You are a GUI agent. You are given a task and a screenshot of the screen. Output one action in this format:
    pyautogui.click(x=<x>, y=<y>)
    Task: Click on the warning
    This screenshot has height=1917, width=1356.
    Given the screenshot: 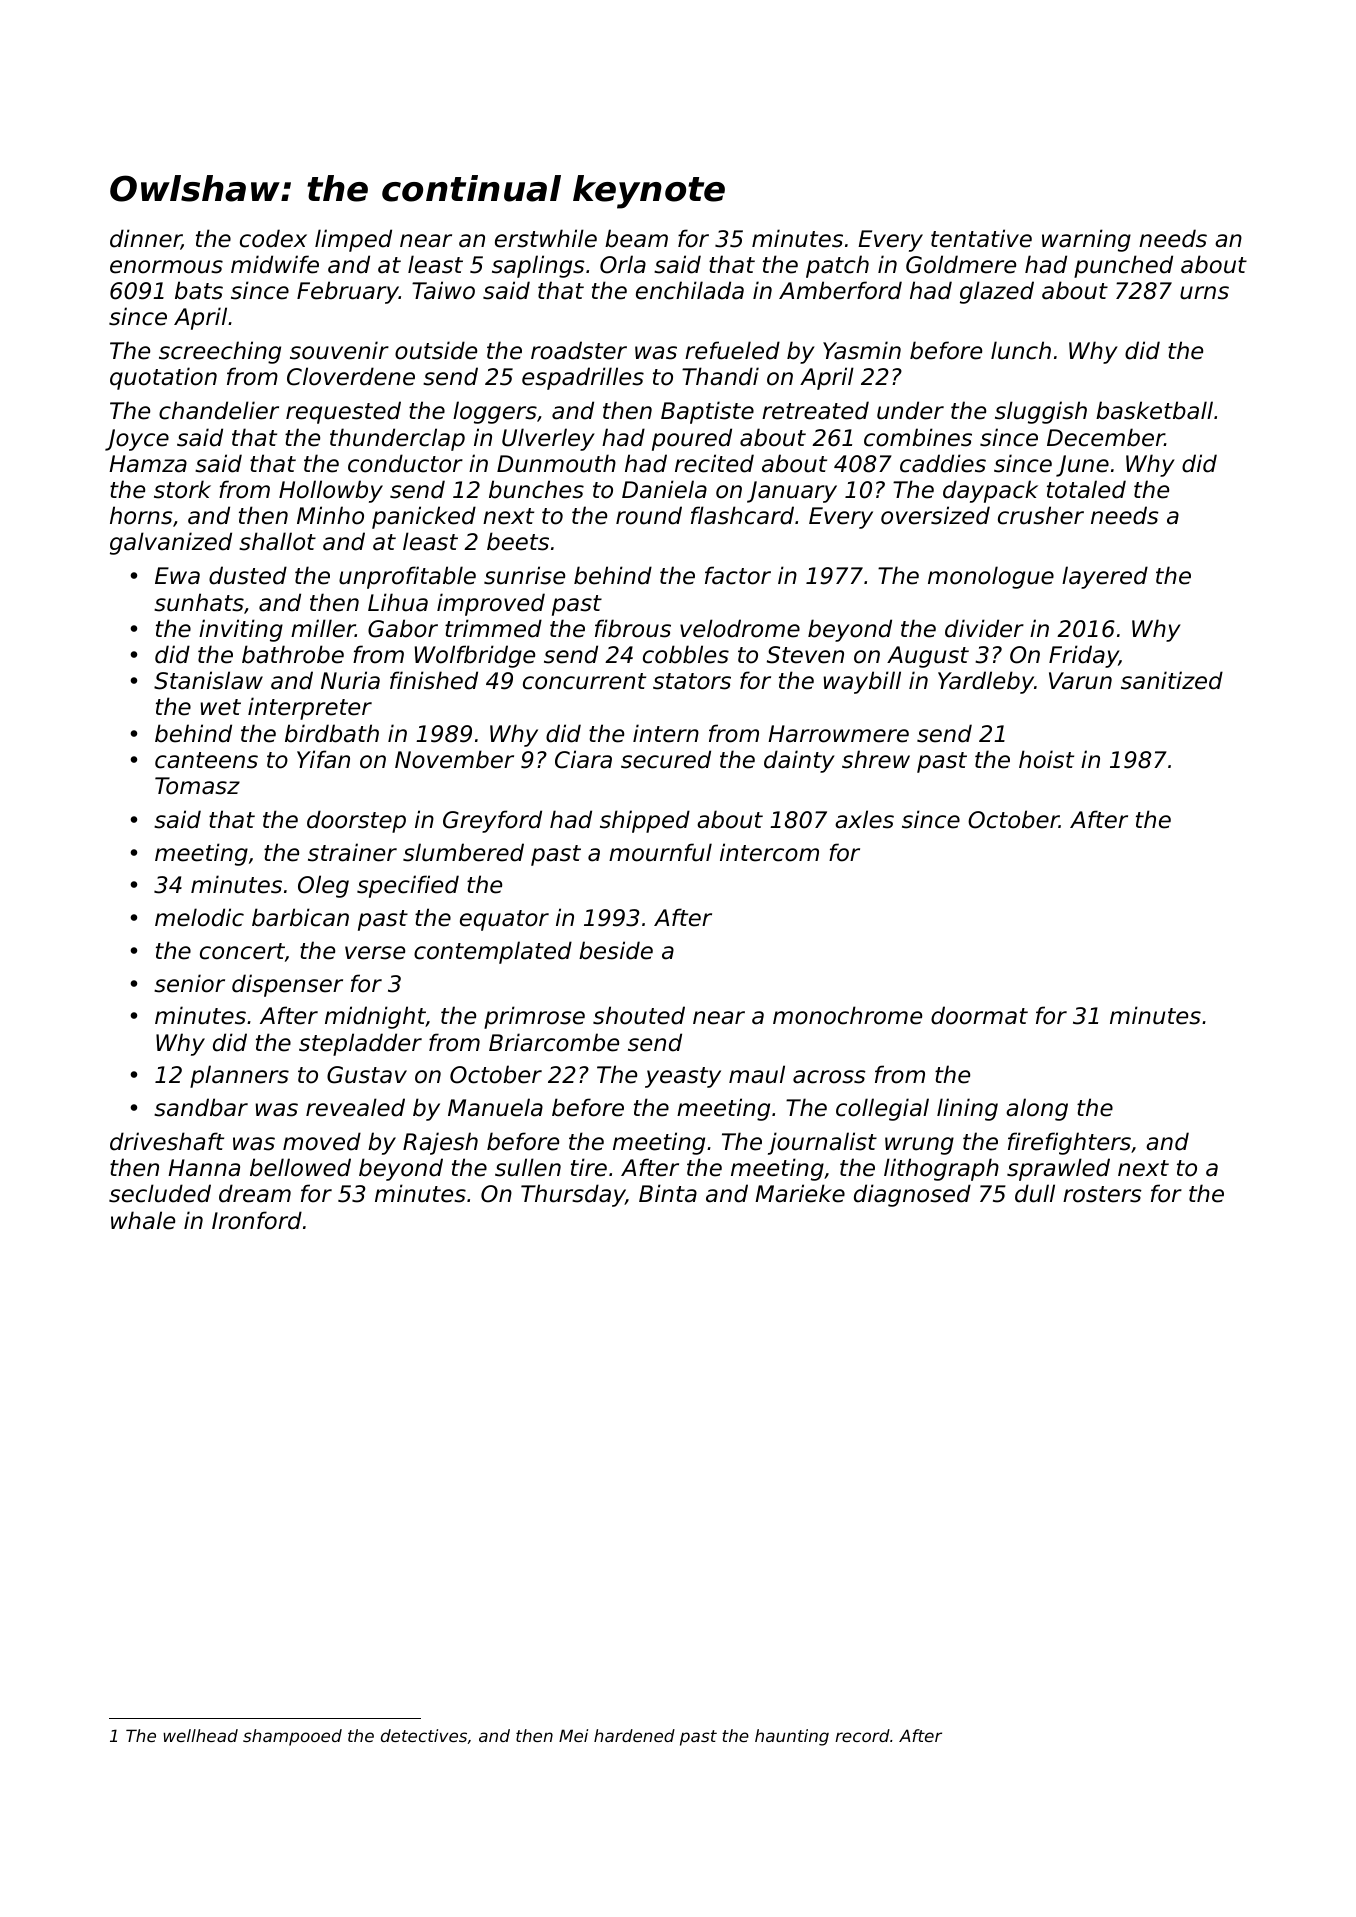 What is the action you would take?
    pyautogui.click(x=1086, y=240)
